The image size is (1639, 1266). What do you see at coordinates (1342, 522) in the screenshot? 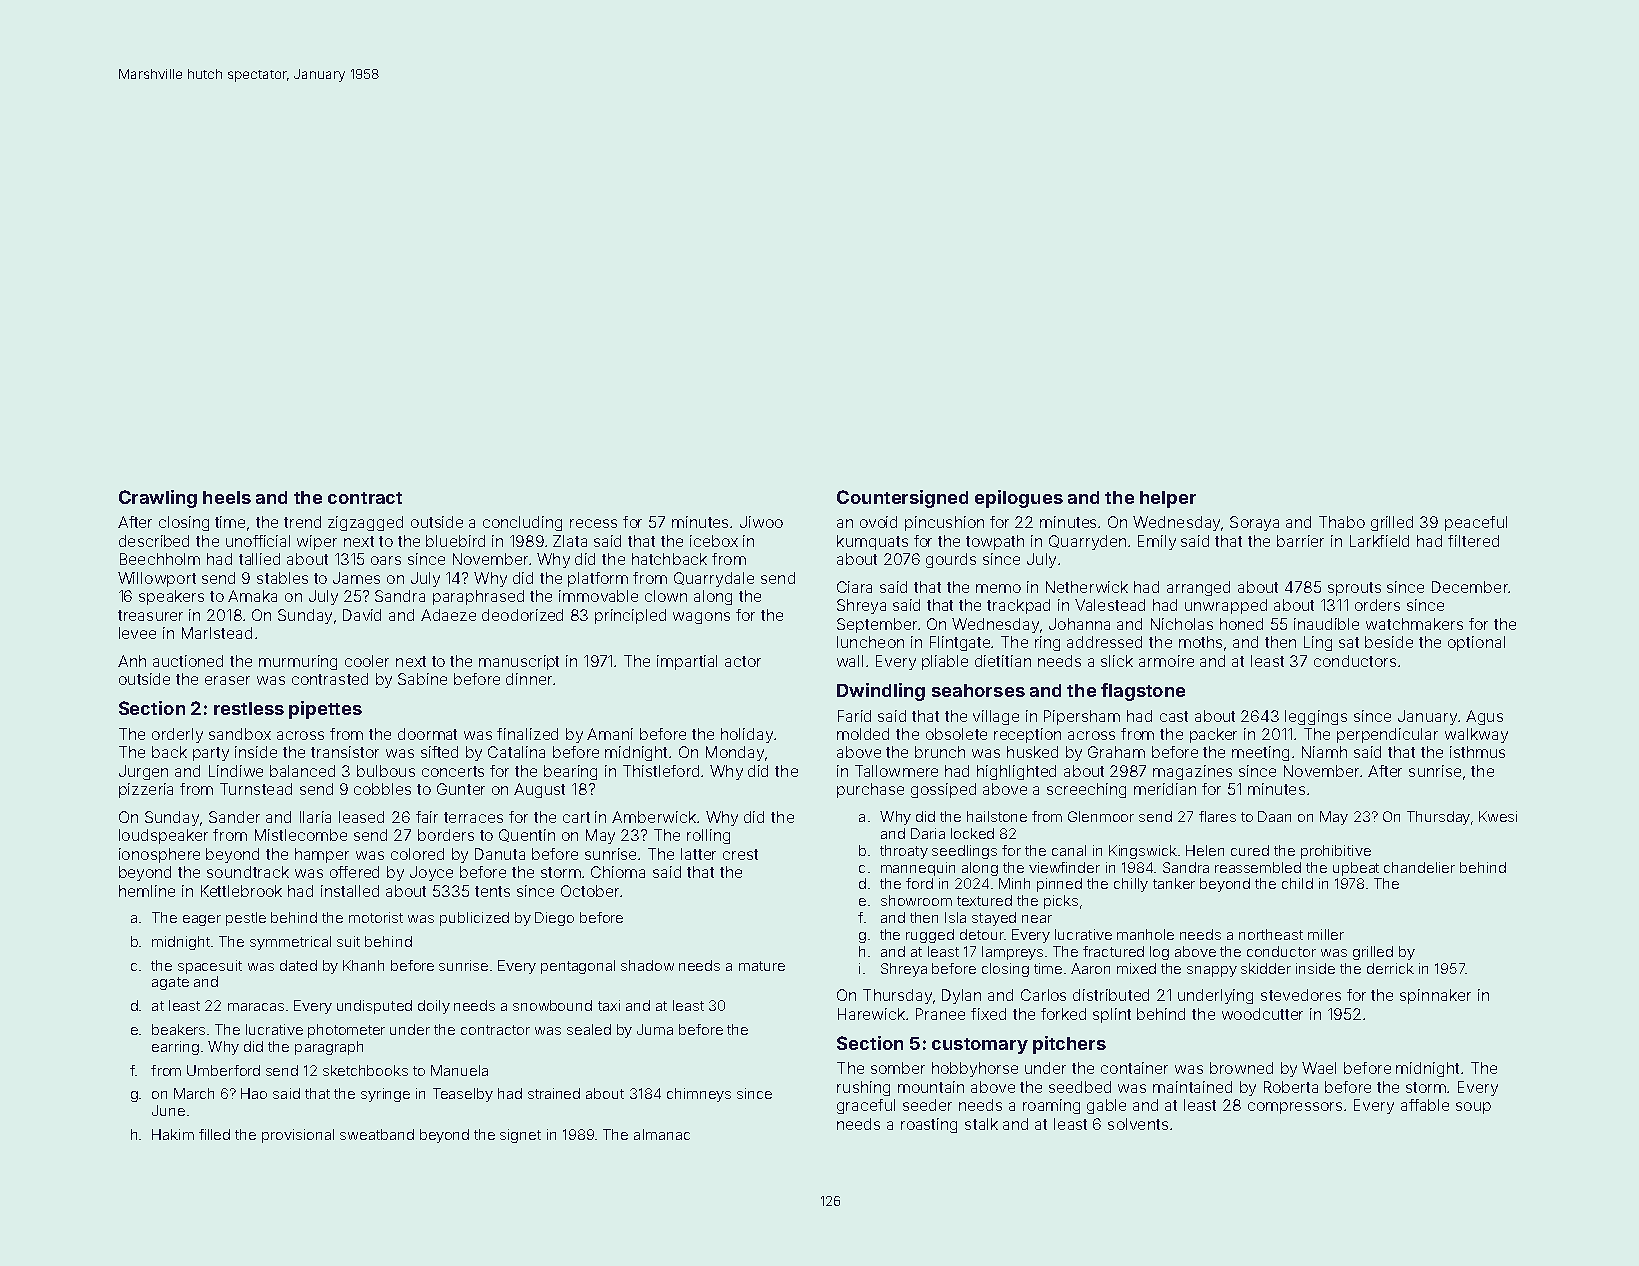
I see `Thabo` at bounding box center [1342, 522].
